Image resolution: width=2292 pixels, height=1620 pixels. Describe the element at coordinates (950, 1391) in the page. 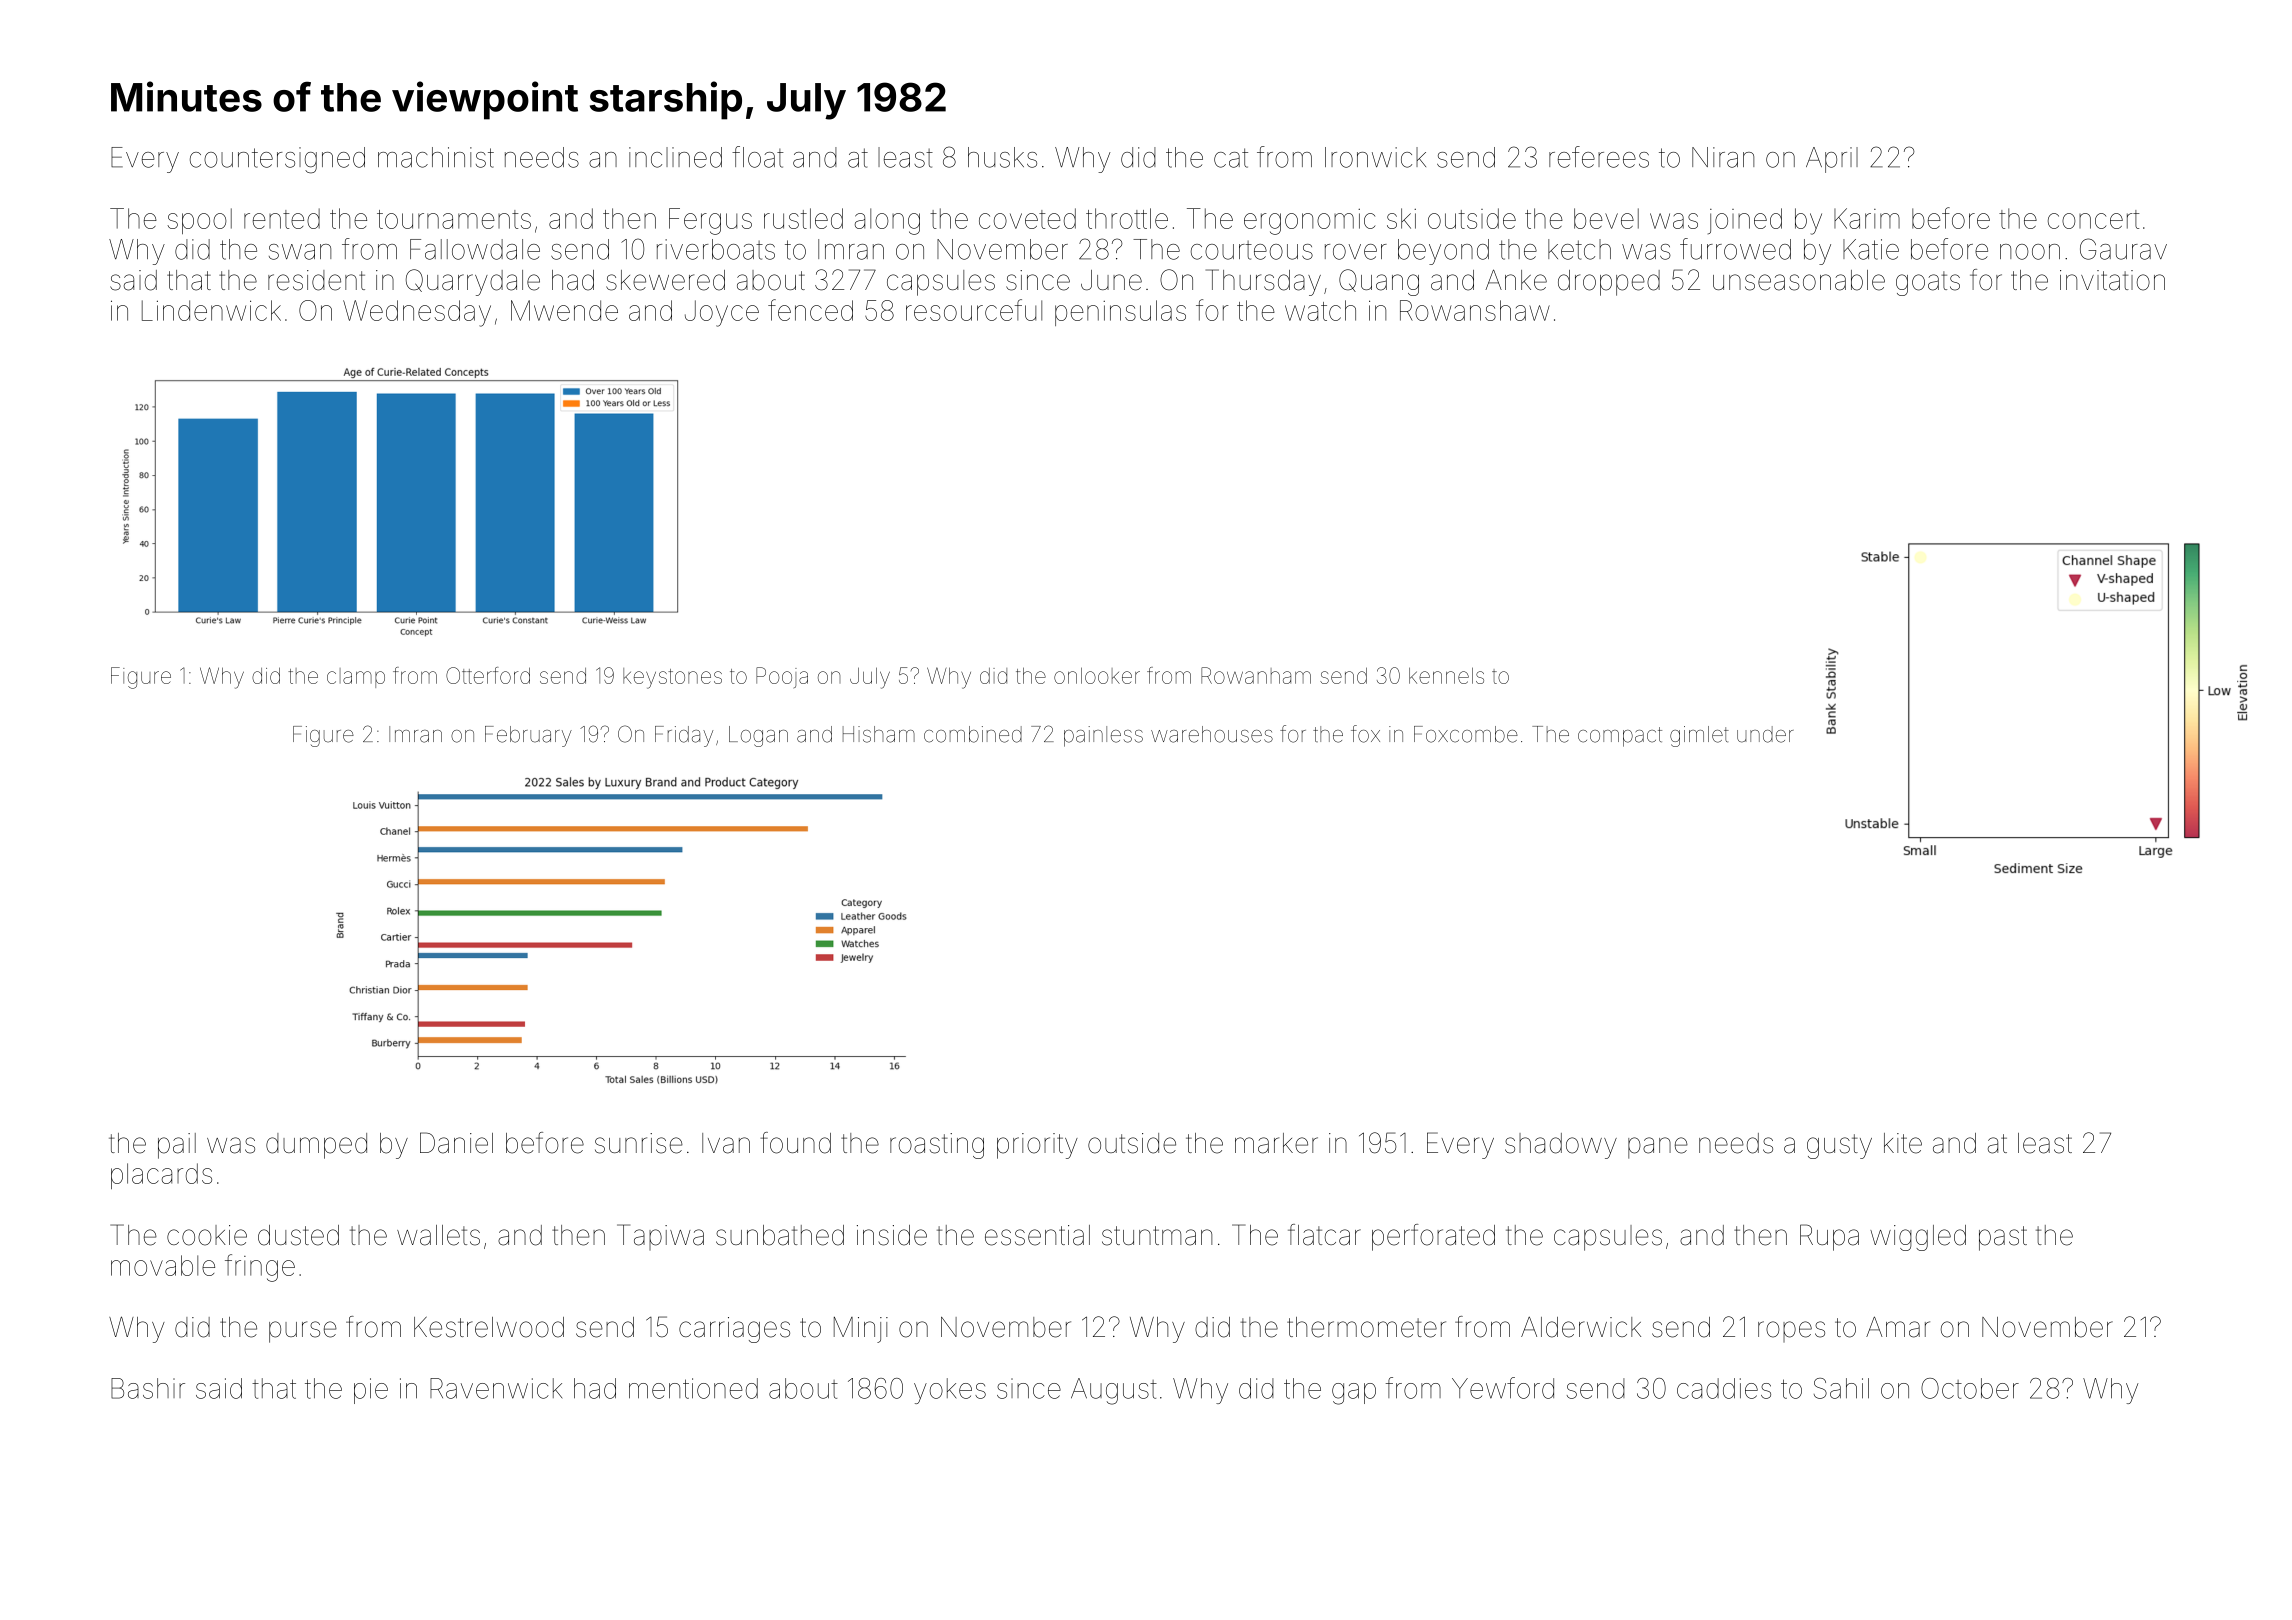

I see `yokes` at that location.
